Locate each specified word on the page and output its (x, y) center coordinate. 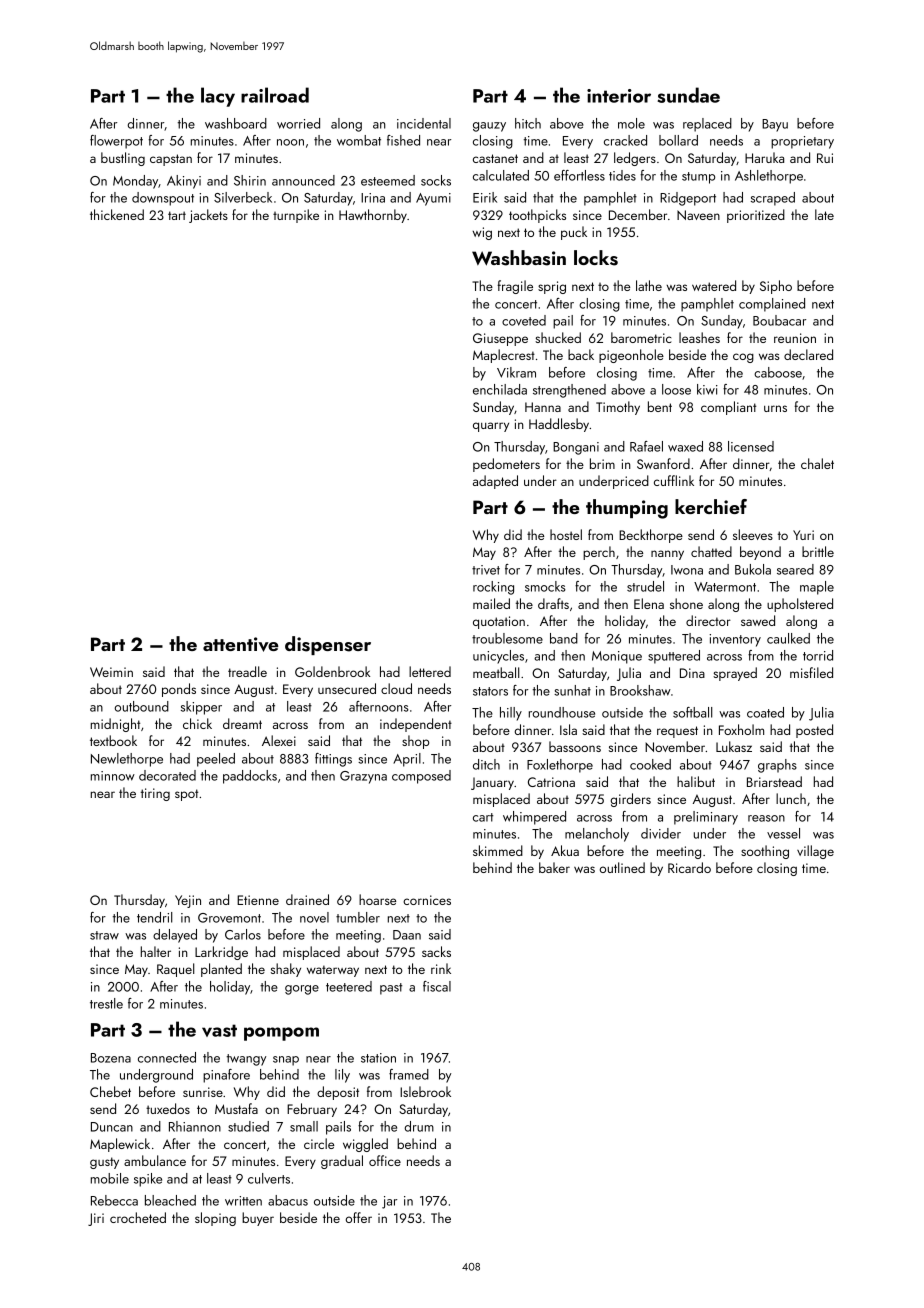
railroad (275, 95)
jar (389, 1202)
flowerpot (116, 142)
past (391, 989)
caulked (788, 638)
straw (104, 935)
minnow (113, 776)
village (815, 852)
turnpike (296, 216)
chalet (817, 463)
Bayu (775, 125)
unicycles (498, 657)
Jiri (96, 1219)
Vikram (516, 372)
